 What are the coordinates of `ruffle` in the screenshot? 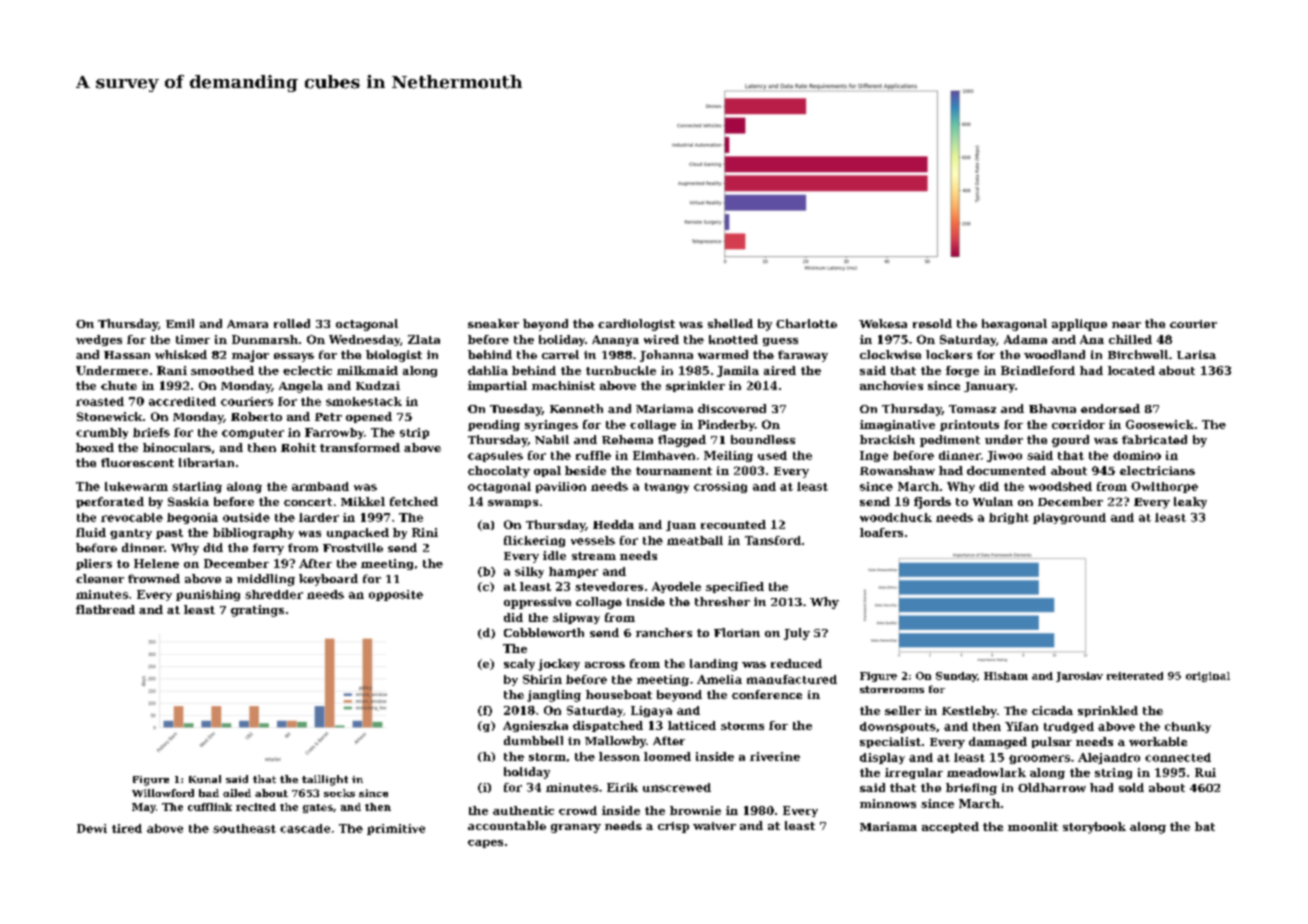 It's located at (593, 455).
